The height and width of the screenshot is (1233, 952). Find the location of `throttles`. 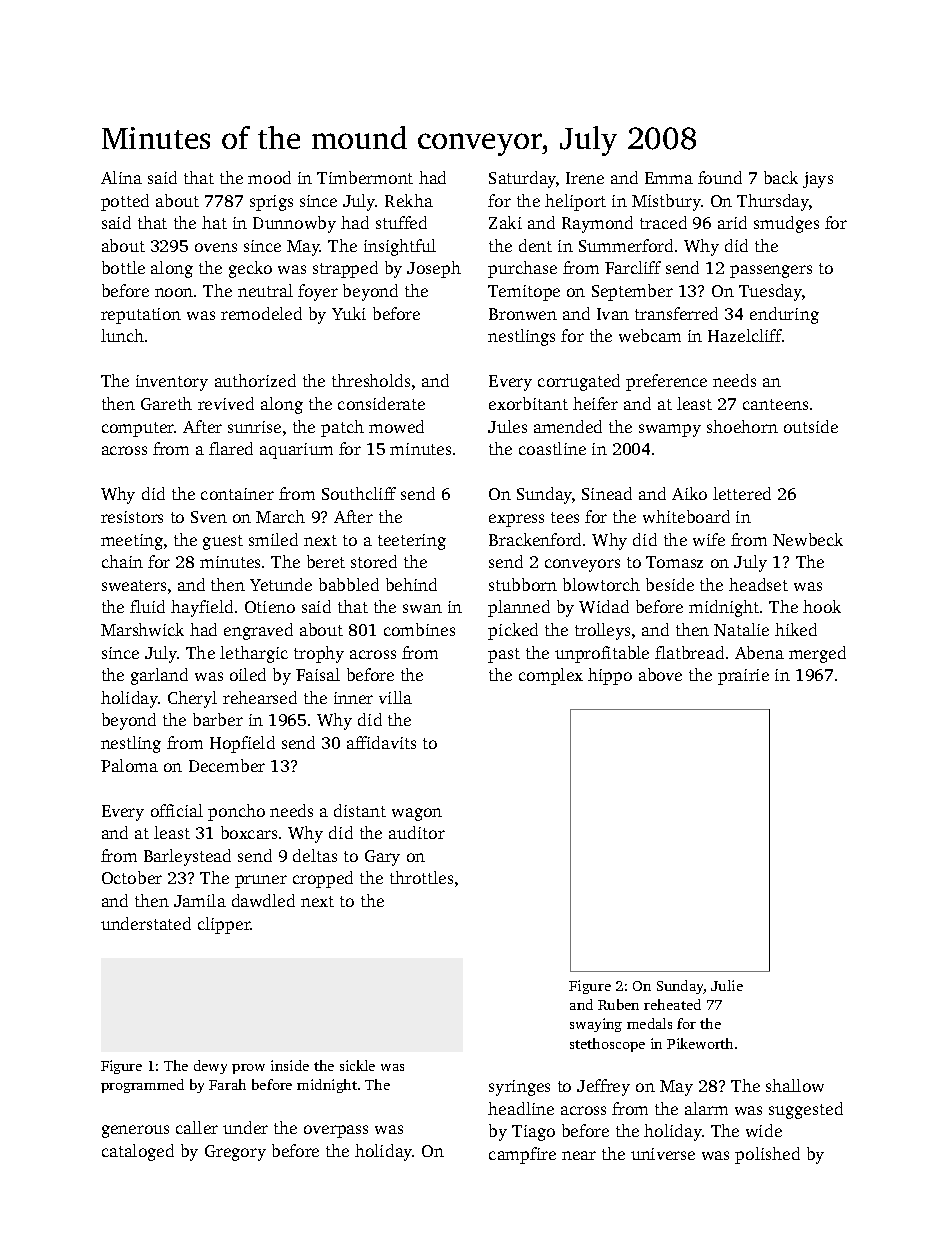

throttles is located at coordinates (421, 877).
